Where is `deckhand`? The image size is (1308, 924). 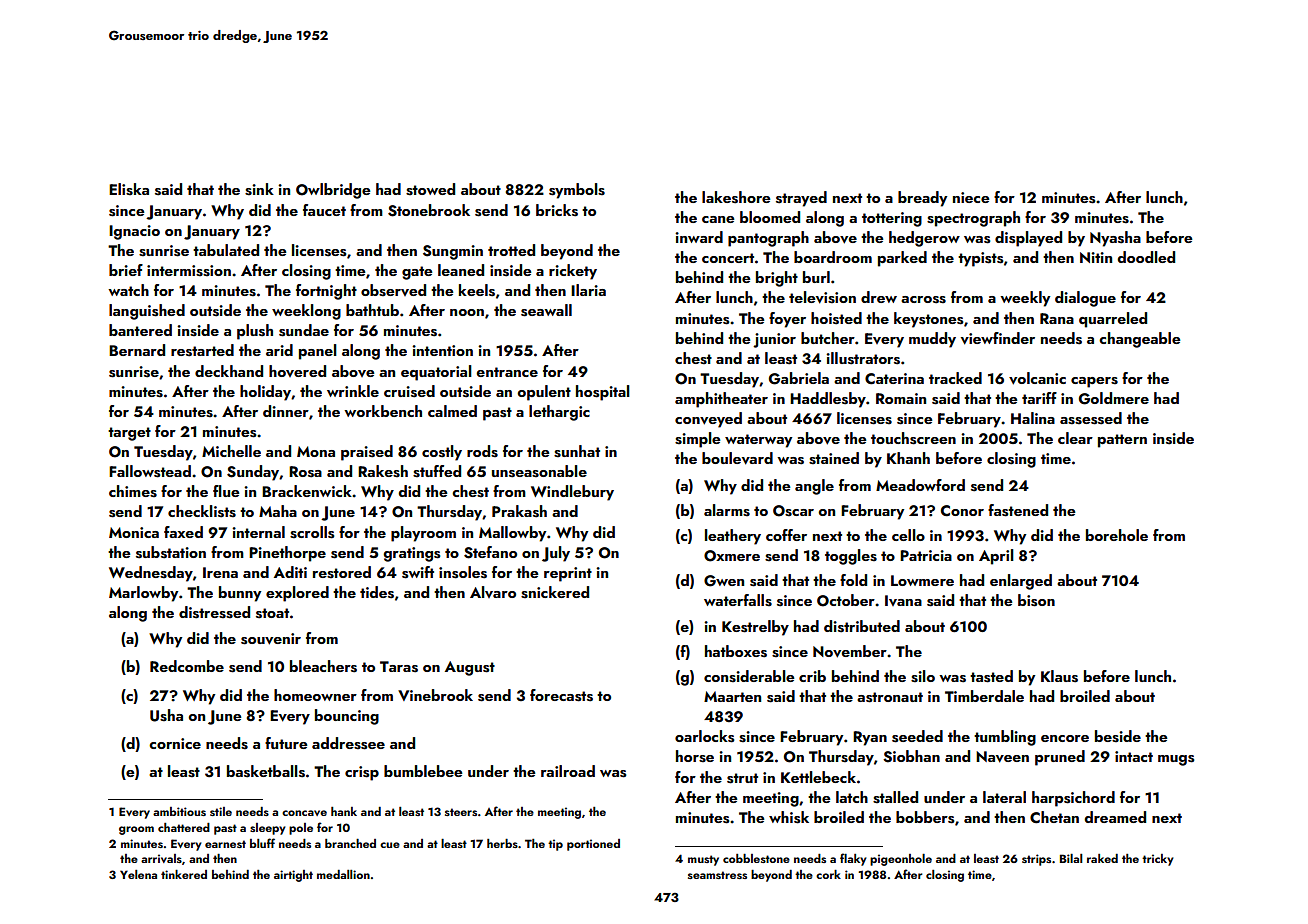
deckhand is located at coordinates (229, 371).
